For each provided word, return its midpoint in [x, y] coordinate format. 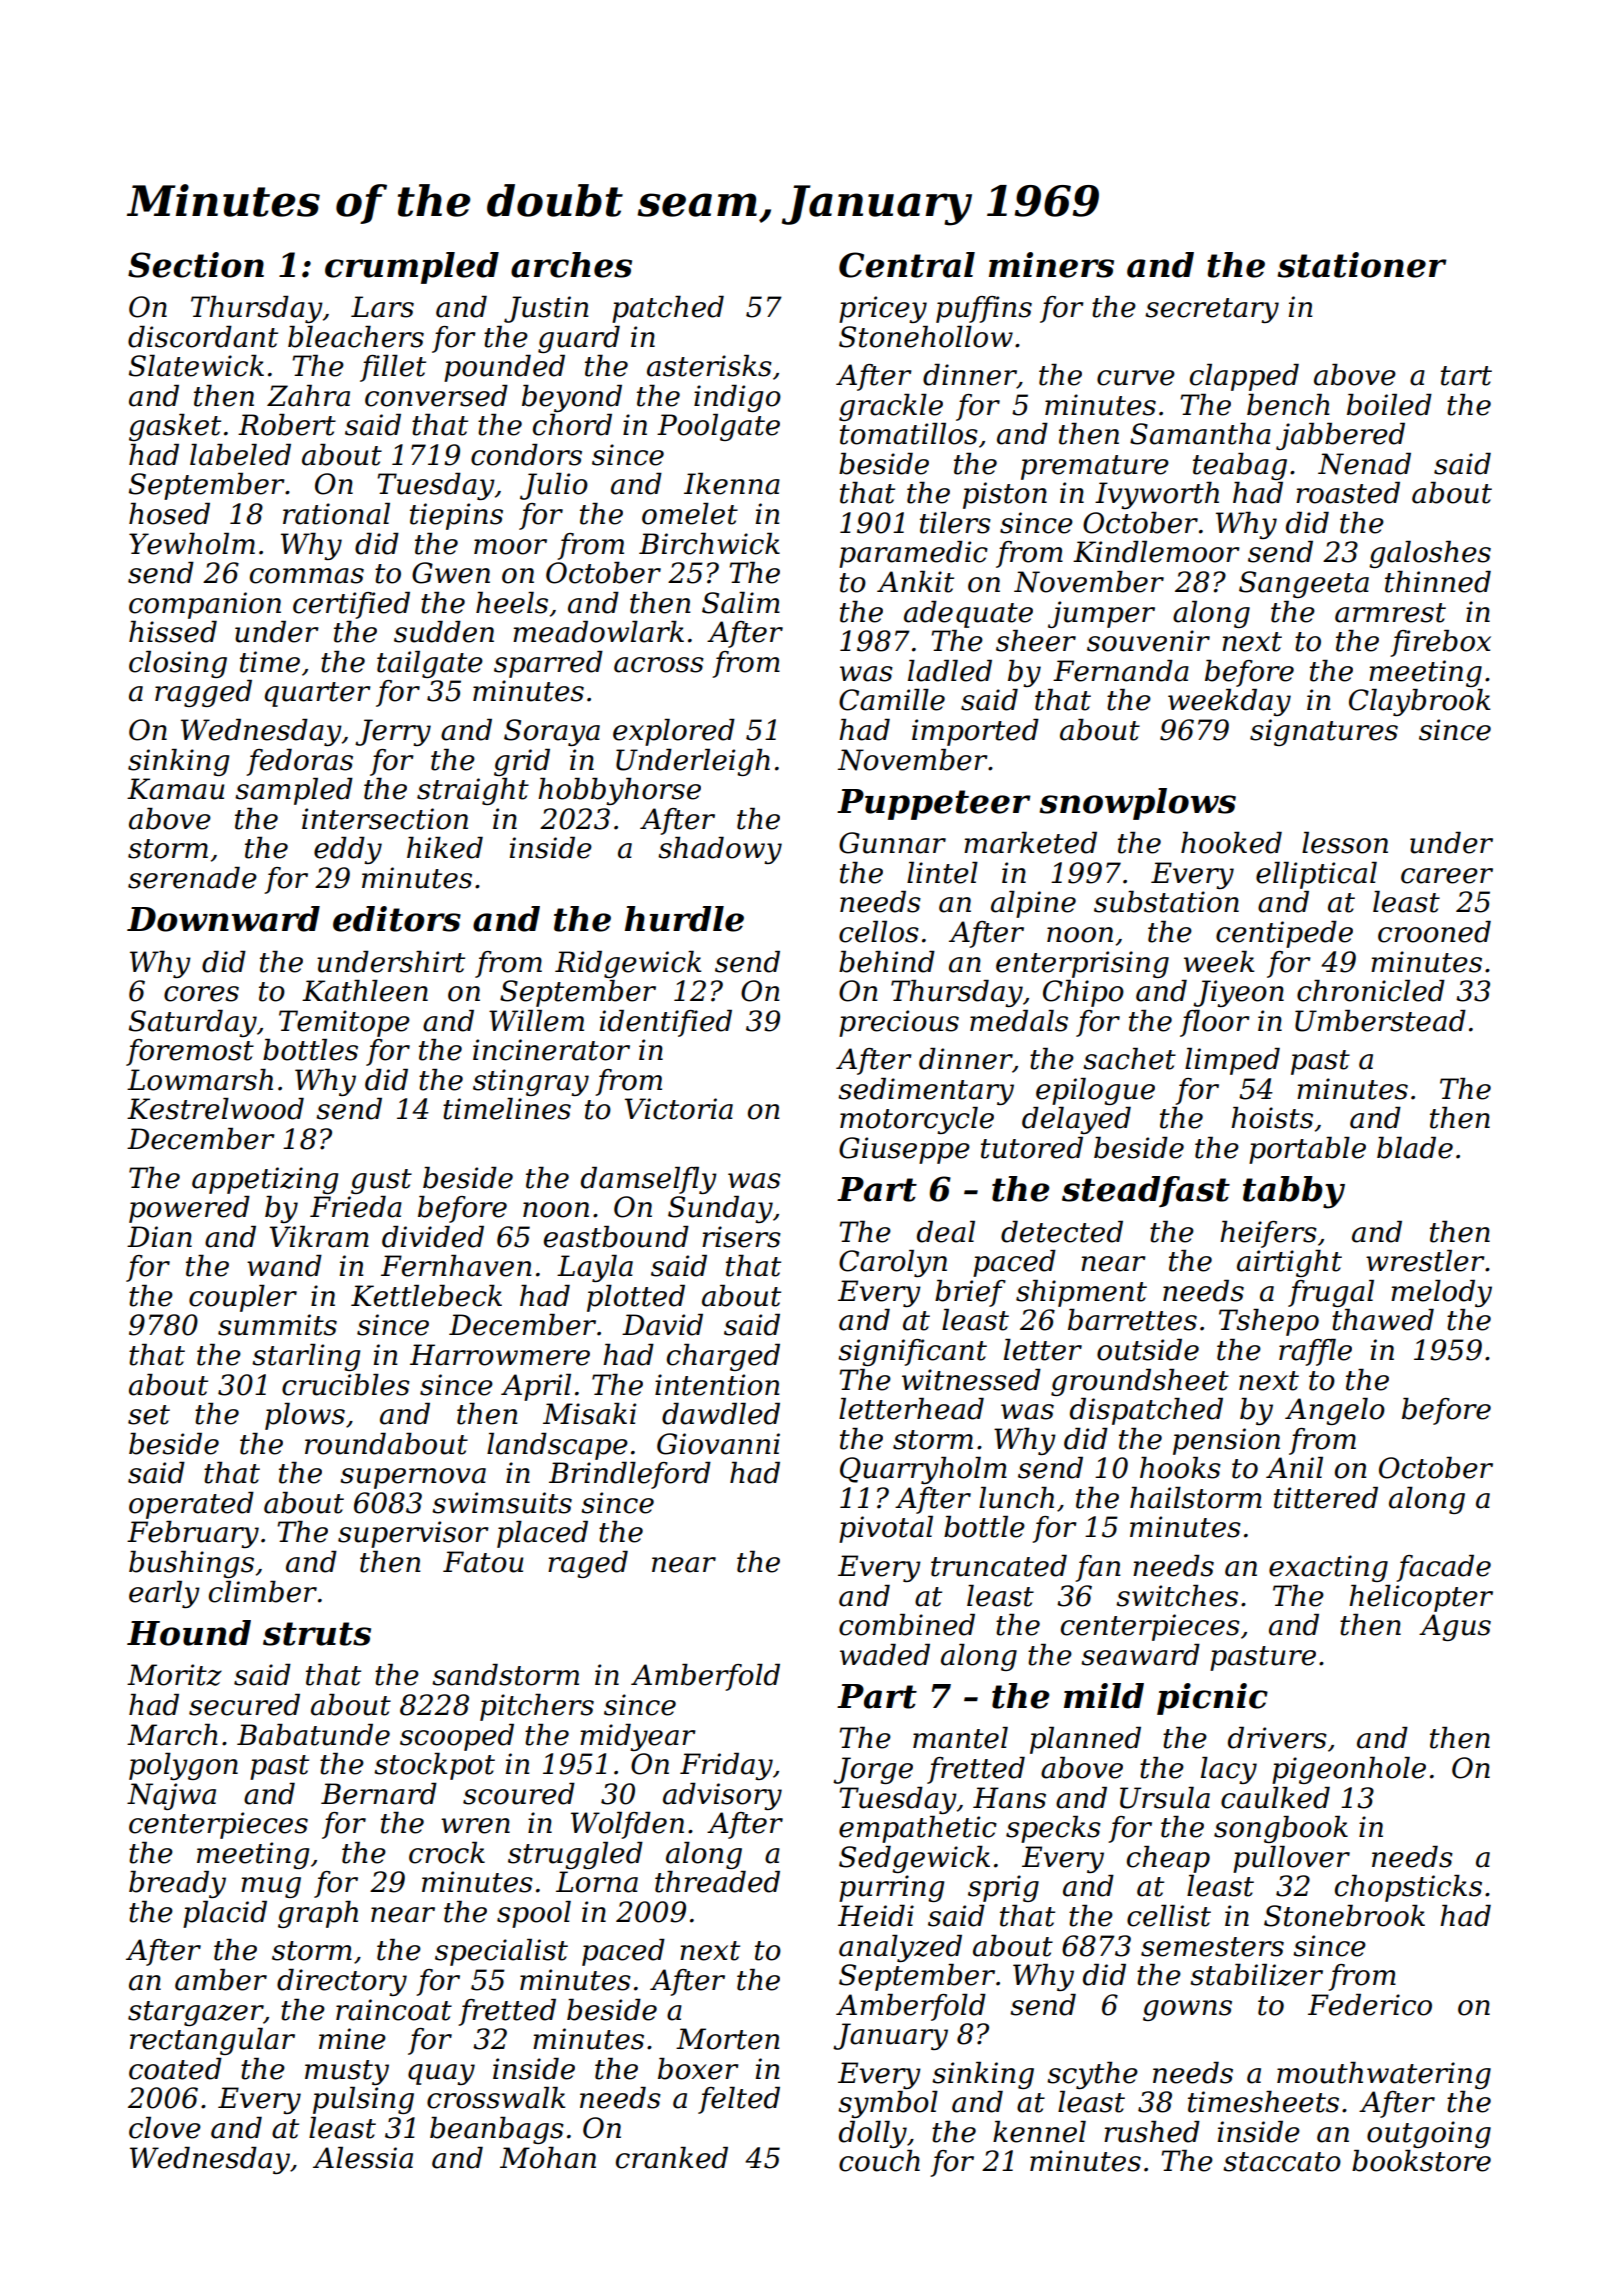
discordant [203, 337]
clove [165, 2128]
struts [317, 1634]
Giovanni [718, 1444]
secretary [1212, 310]
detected [1062, 1232]
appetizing [265, 1180]
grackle [891, 407]
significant [912, 1352]
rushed [1152, 2132]
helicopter [1421, 1598]
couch [879, 2161]
